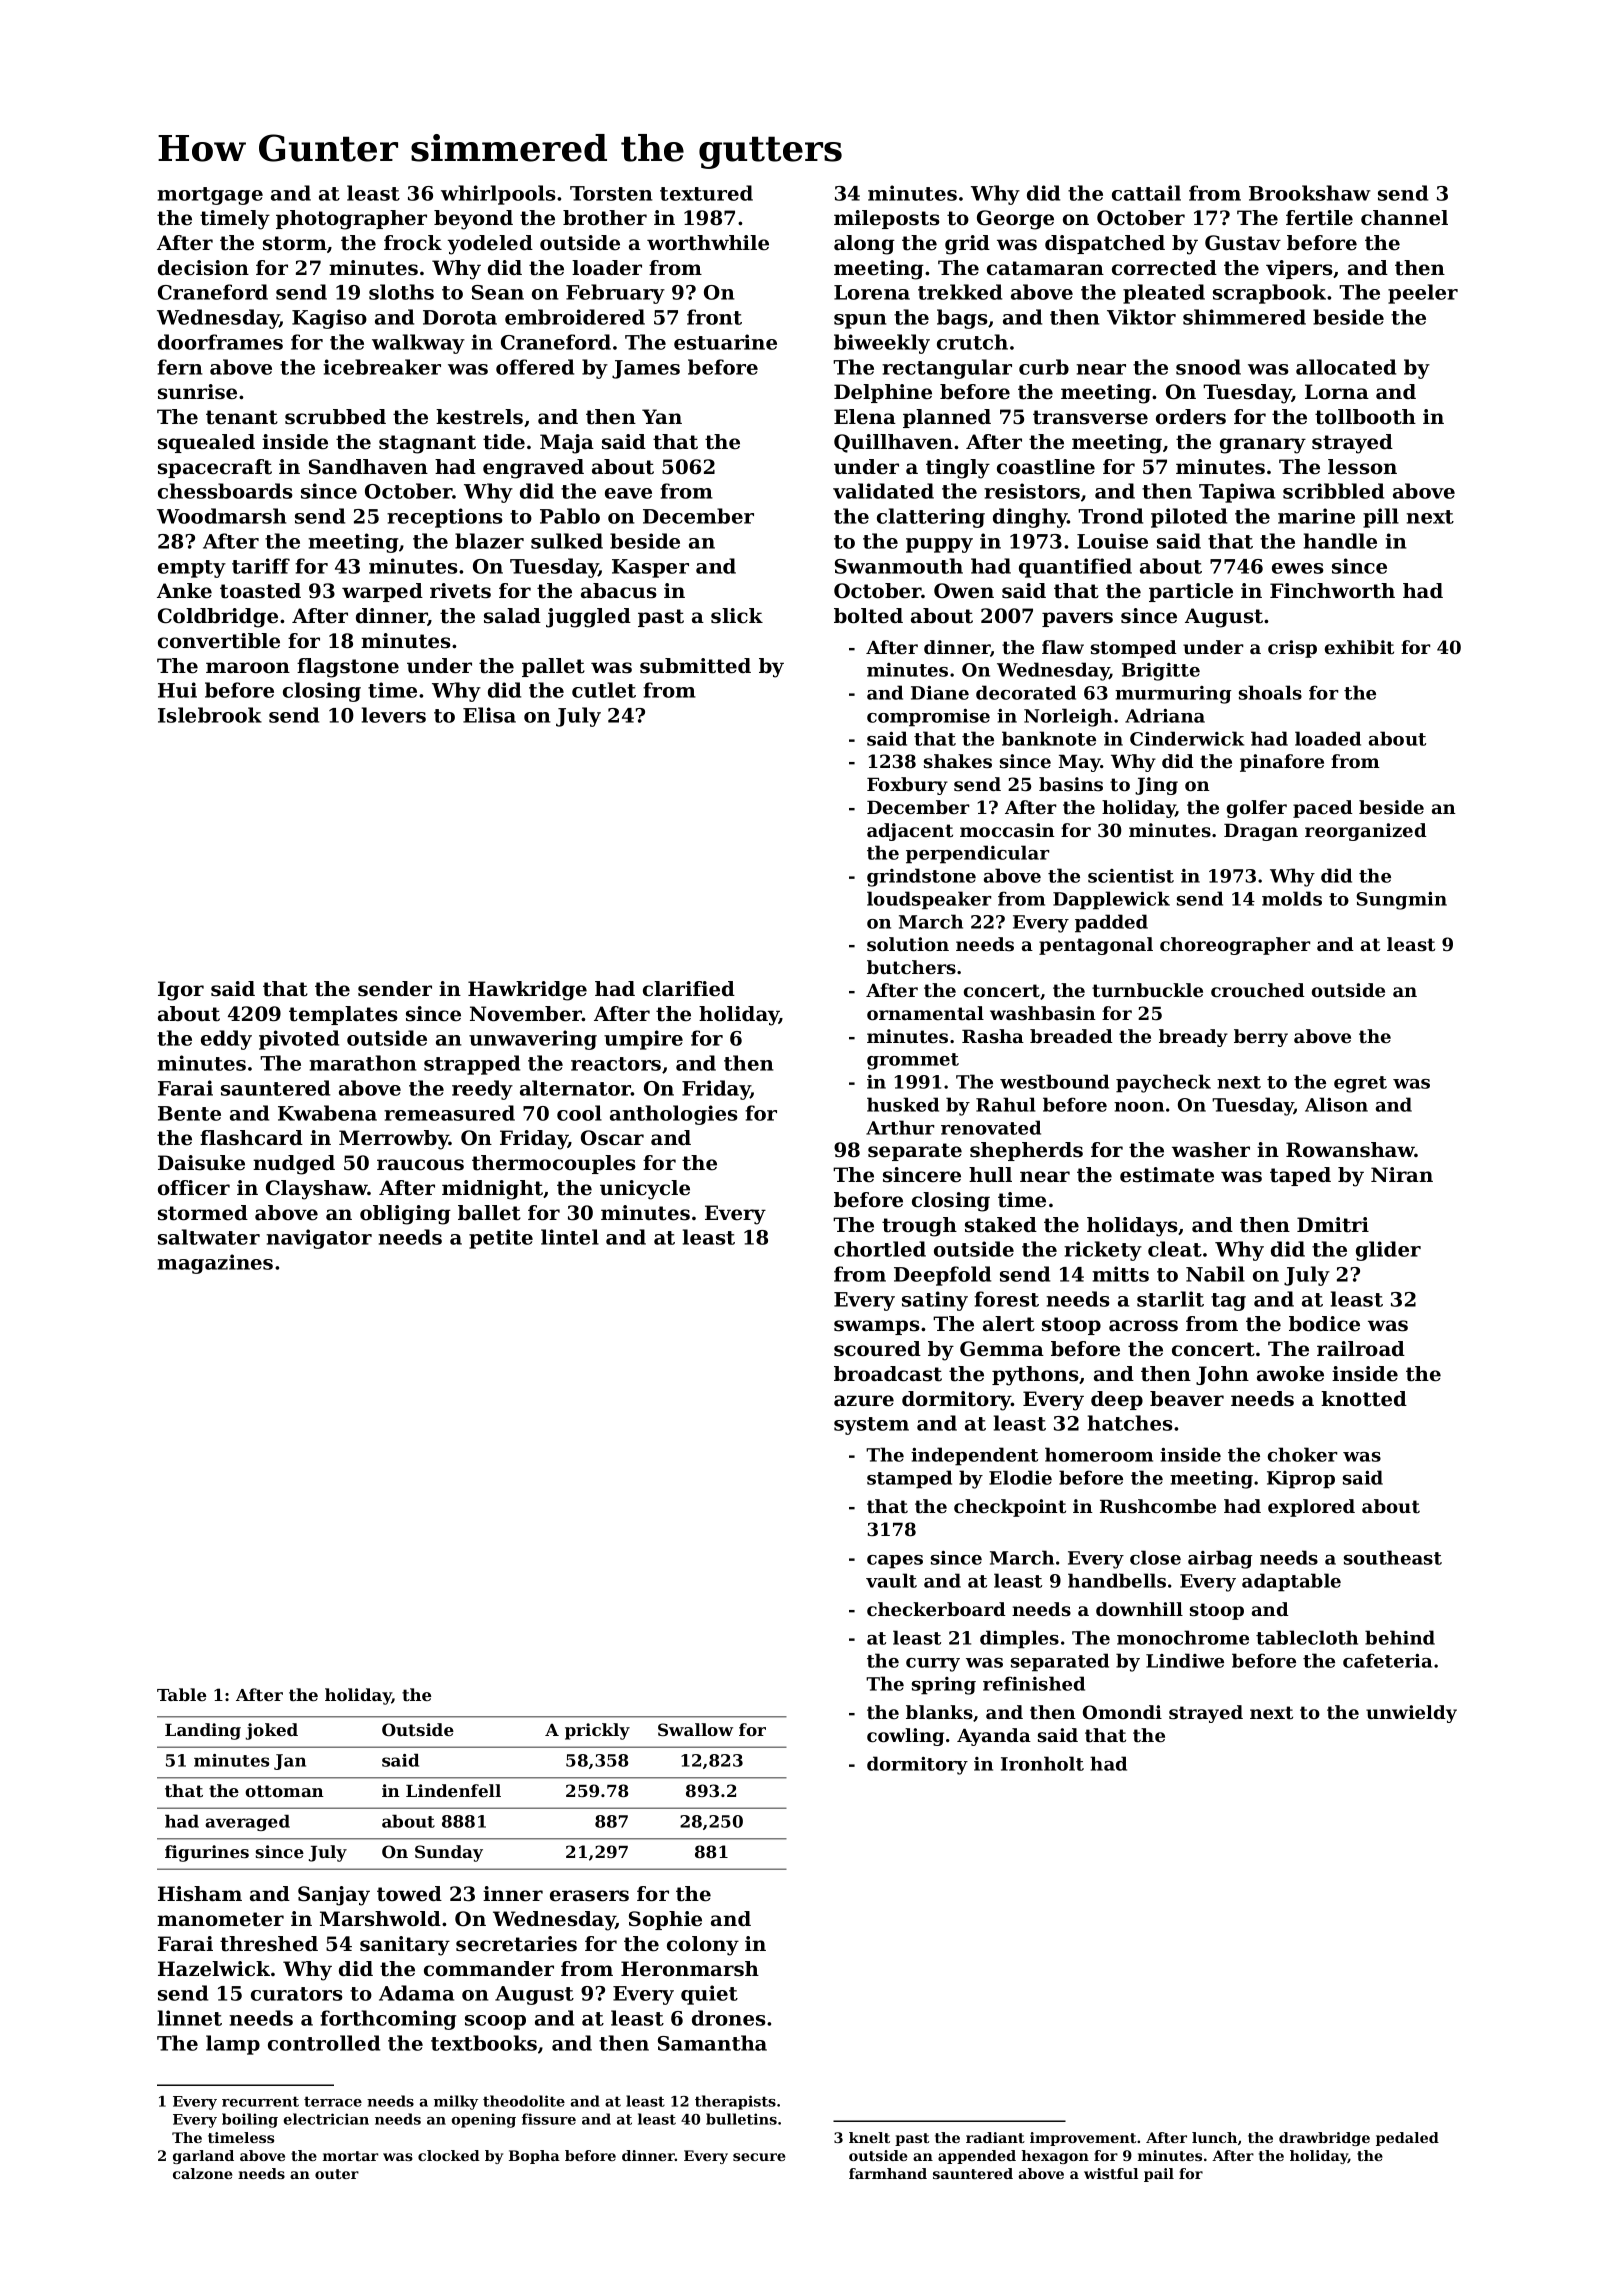 This screenshot has height=2292, width=1620. Describe the element at coordinates (527, 991) in the screenshot. I see `Hawkridge` at that location.
